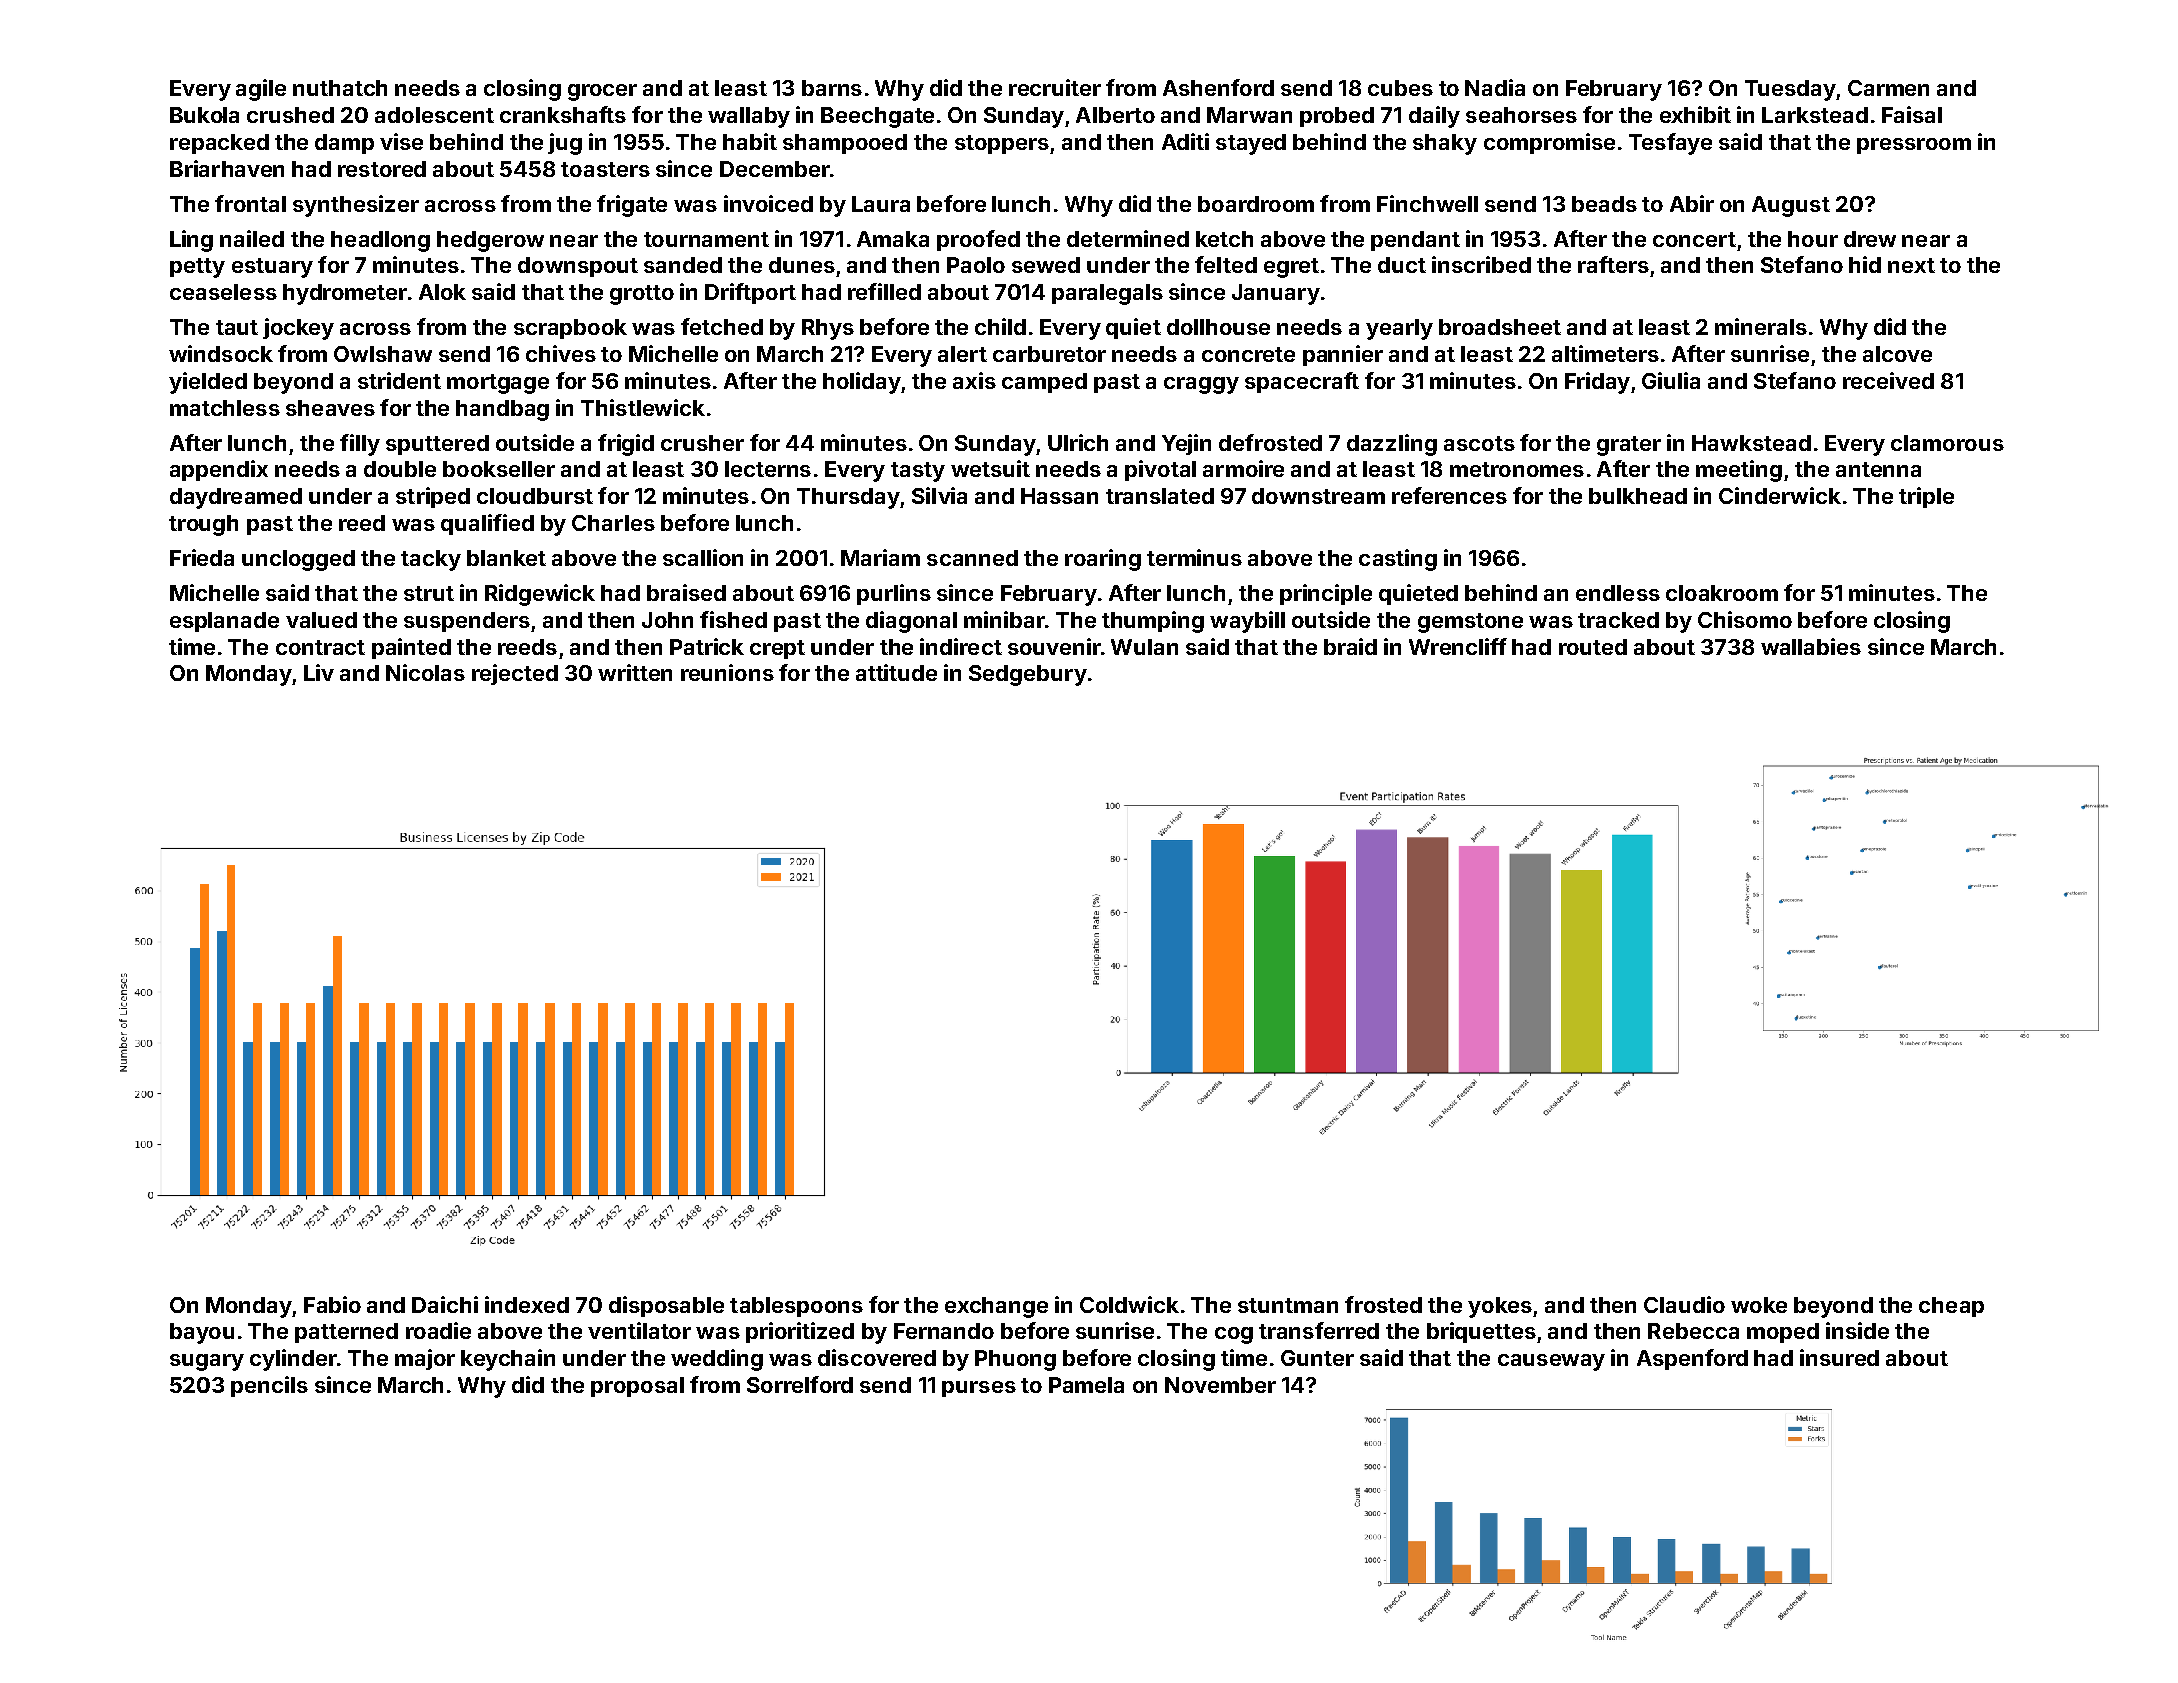 The image size is (2178, 1683). I want to click on wallabies, so click(1811, 646).
